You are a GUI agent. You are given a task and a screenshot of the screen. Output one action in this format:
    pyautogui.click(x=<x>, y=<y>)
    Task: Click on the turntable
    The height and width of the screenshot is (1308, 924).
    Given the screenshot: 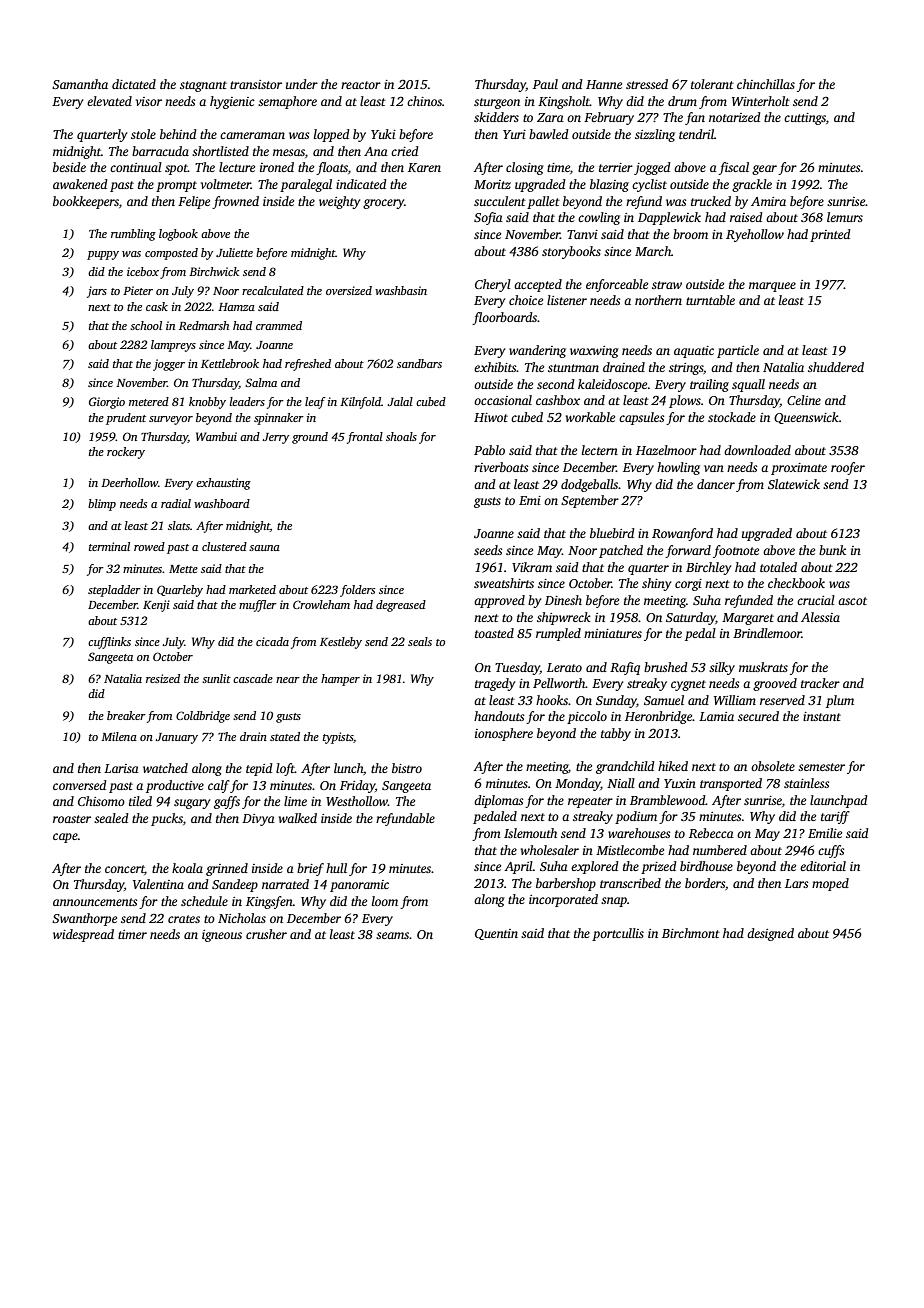 What is the action you would take?
    pyautogui.click(x=710, y=300)
